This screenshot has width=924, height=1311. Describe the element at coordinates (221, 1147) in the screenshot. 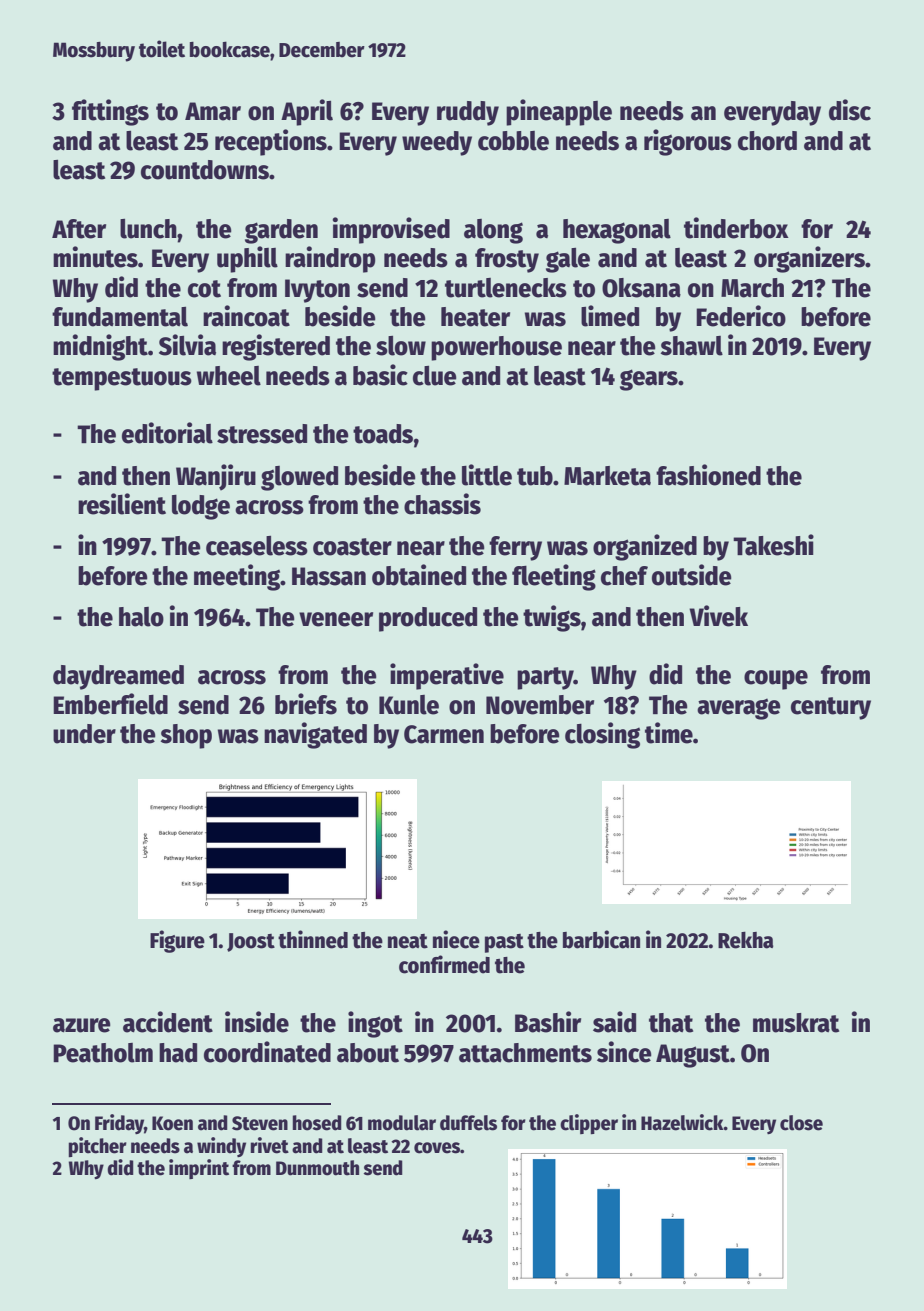

I see `windy` at that location.
